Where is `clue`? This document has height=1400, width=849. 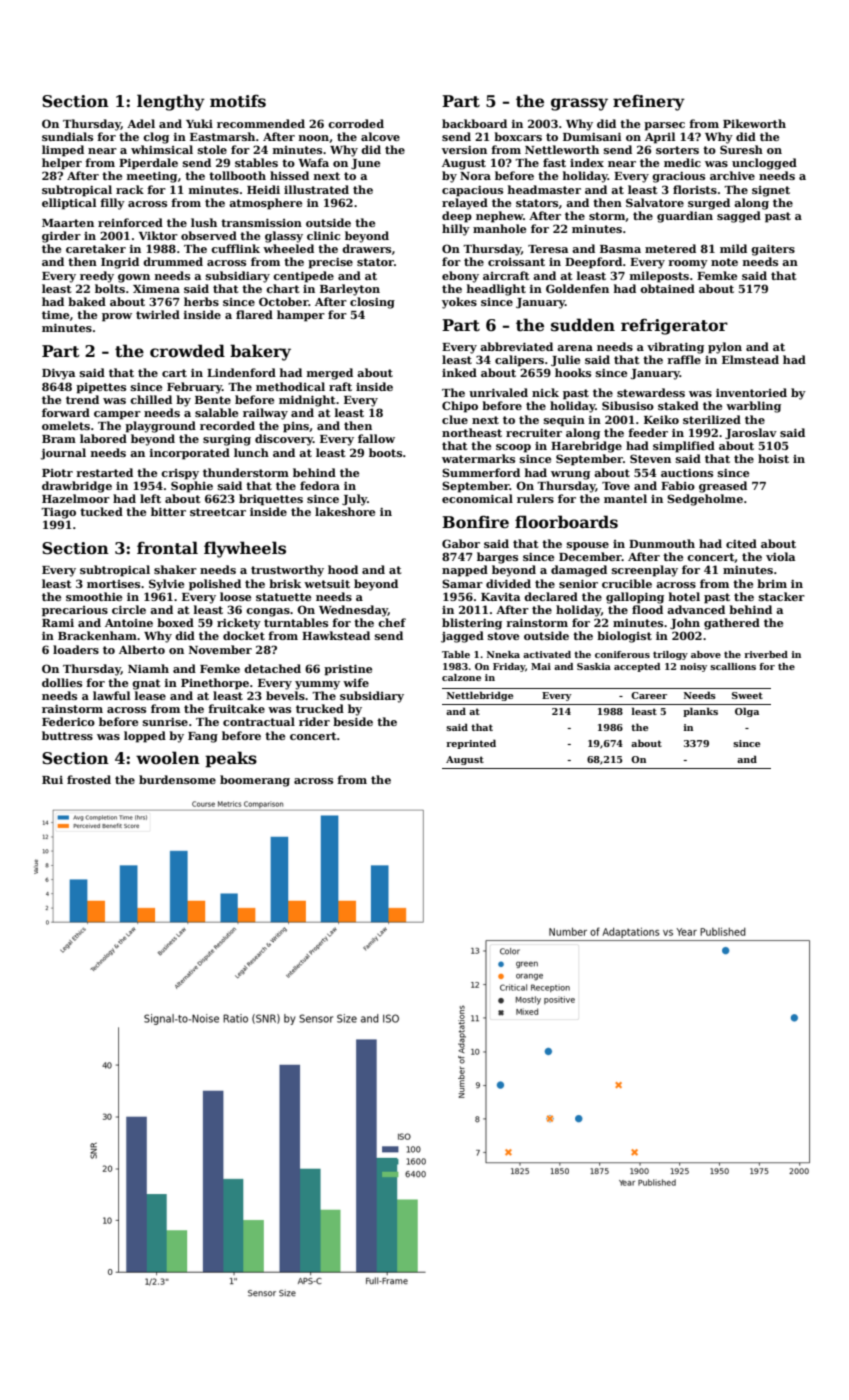
clue is located at coordinates (455, 419).
